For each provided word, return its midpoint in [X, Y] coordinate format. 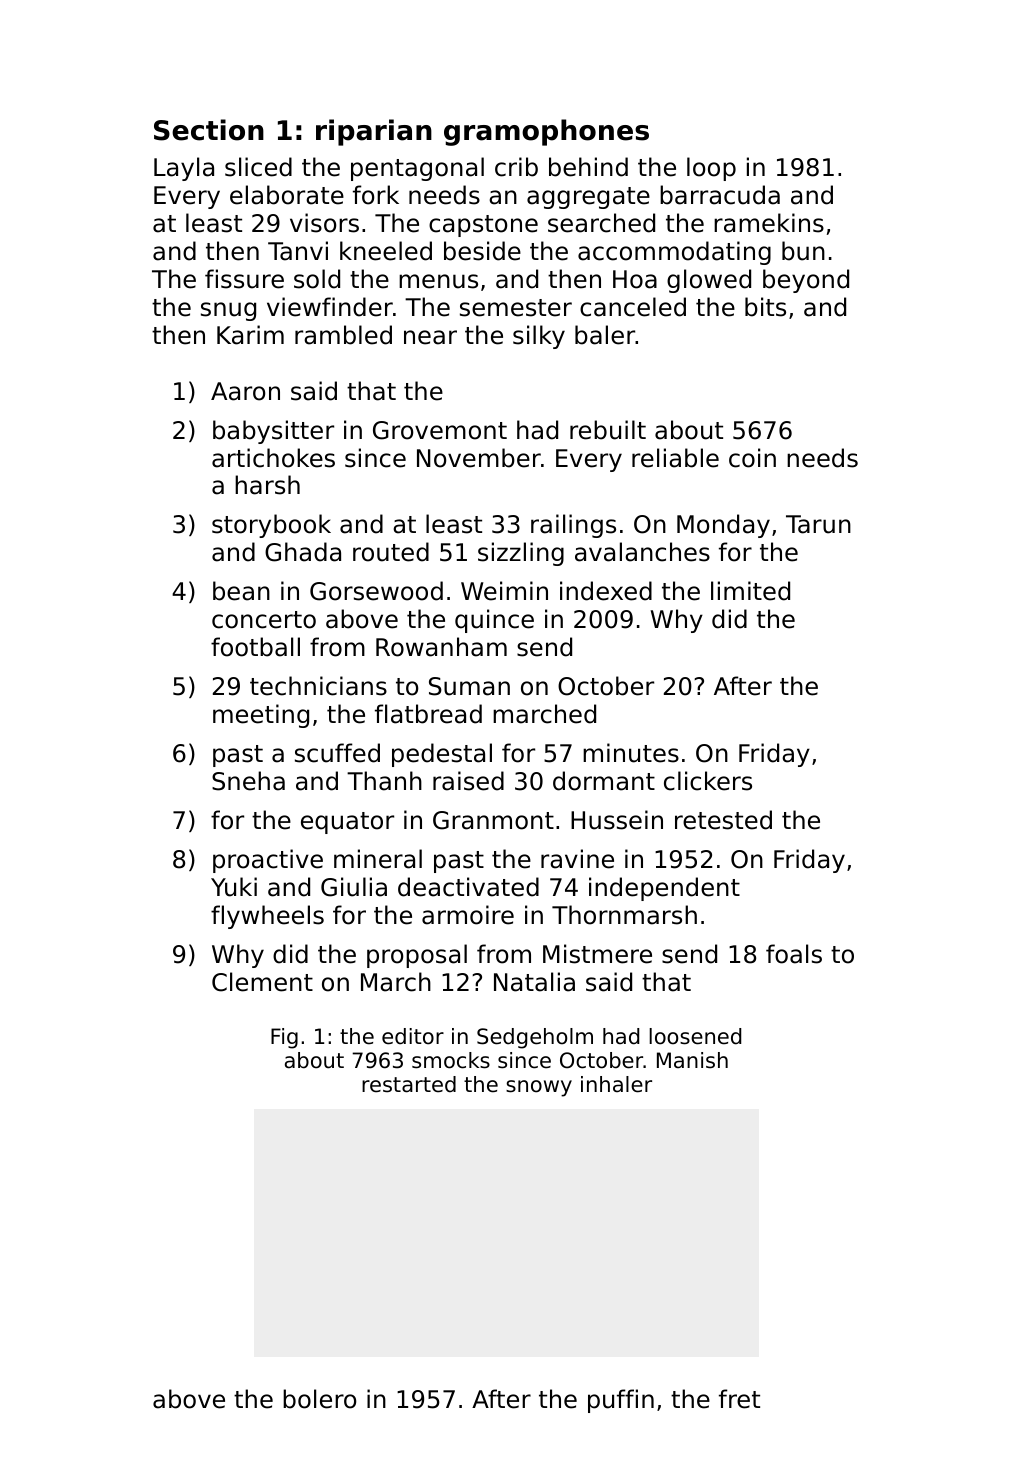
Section [209, 130]
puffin [621, 1401]
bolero [319, 1399]
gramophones [546, 132]
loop [711, 169]
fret [739, 1399]
